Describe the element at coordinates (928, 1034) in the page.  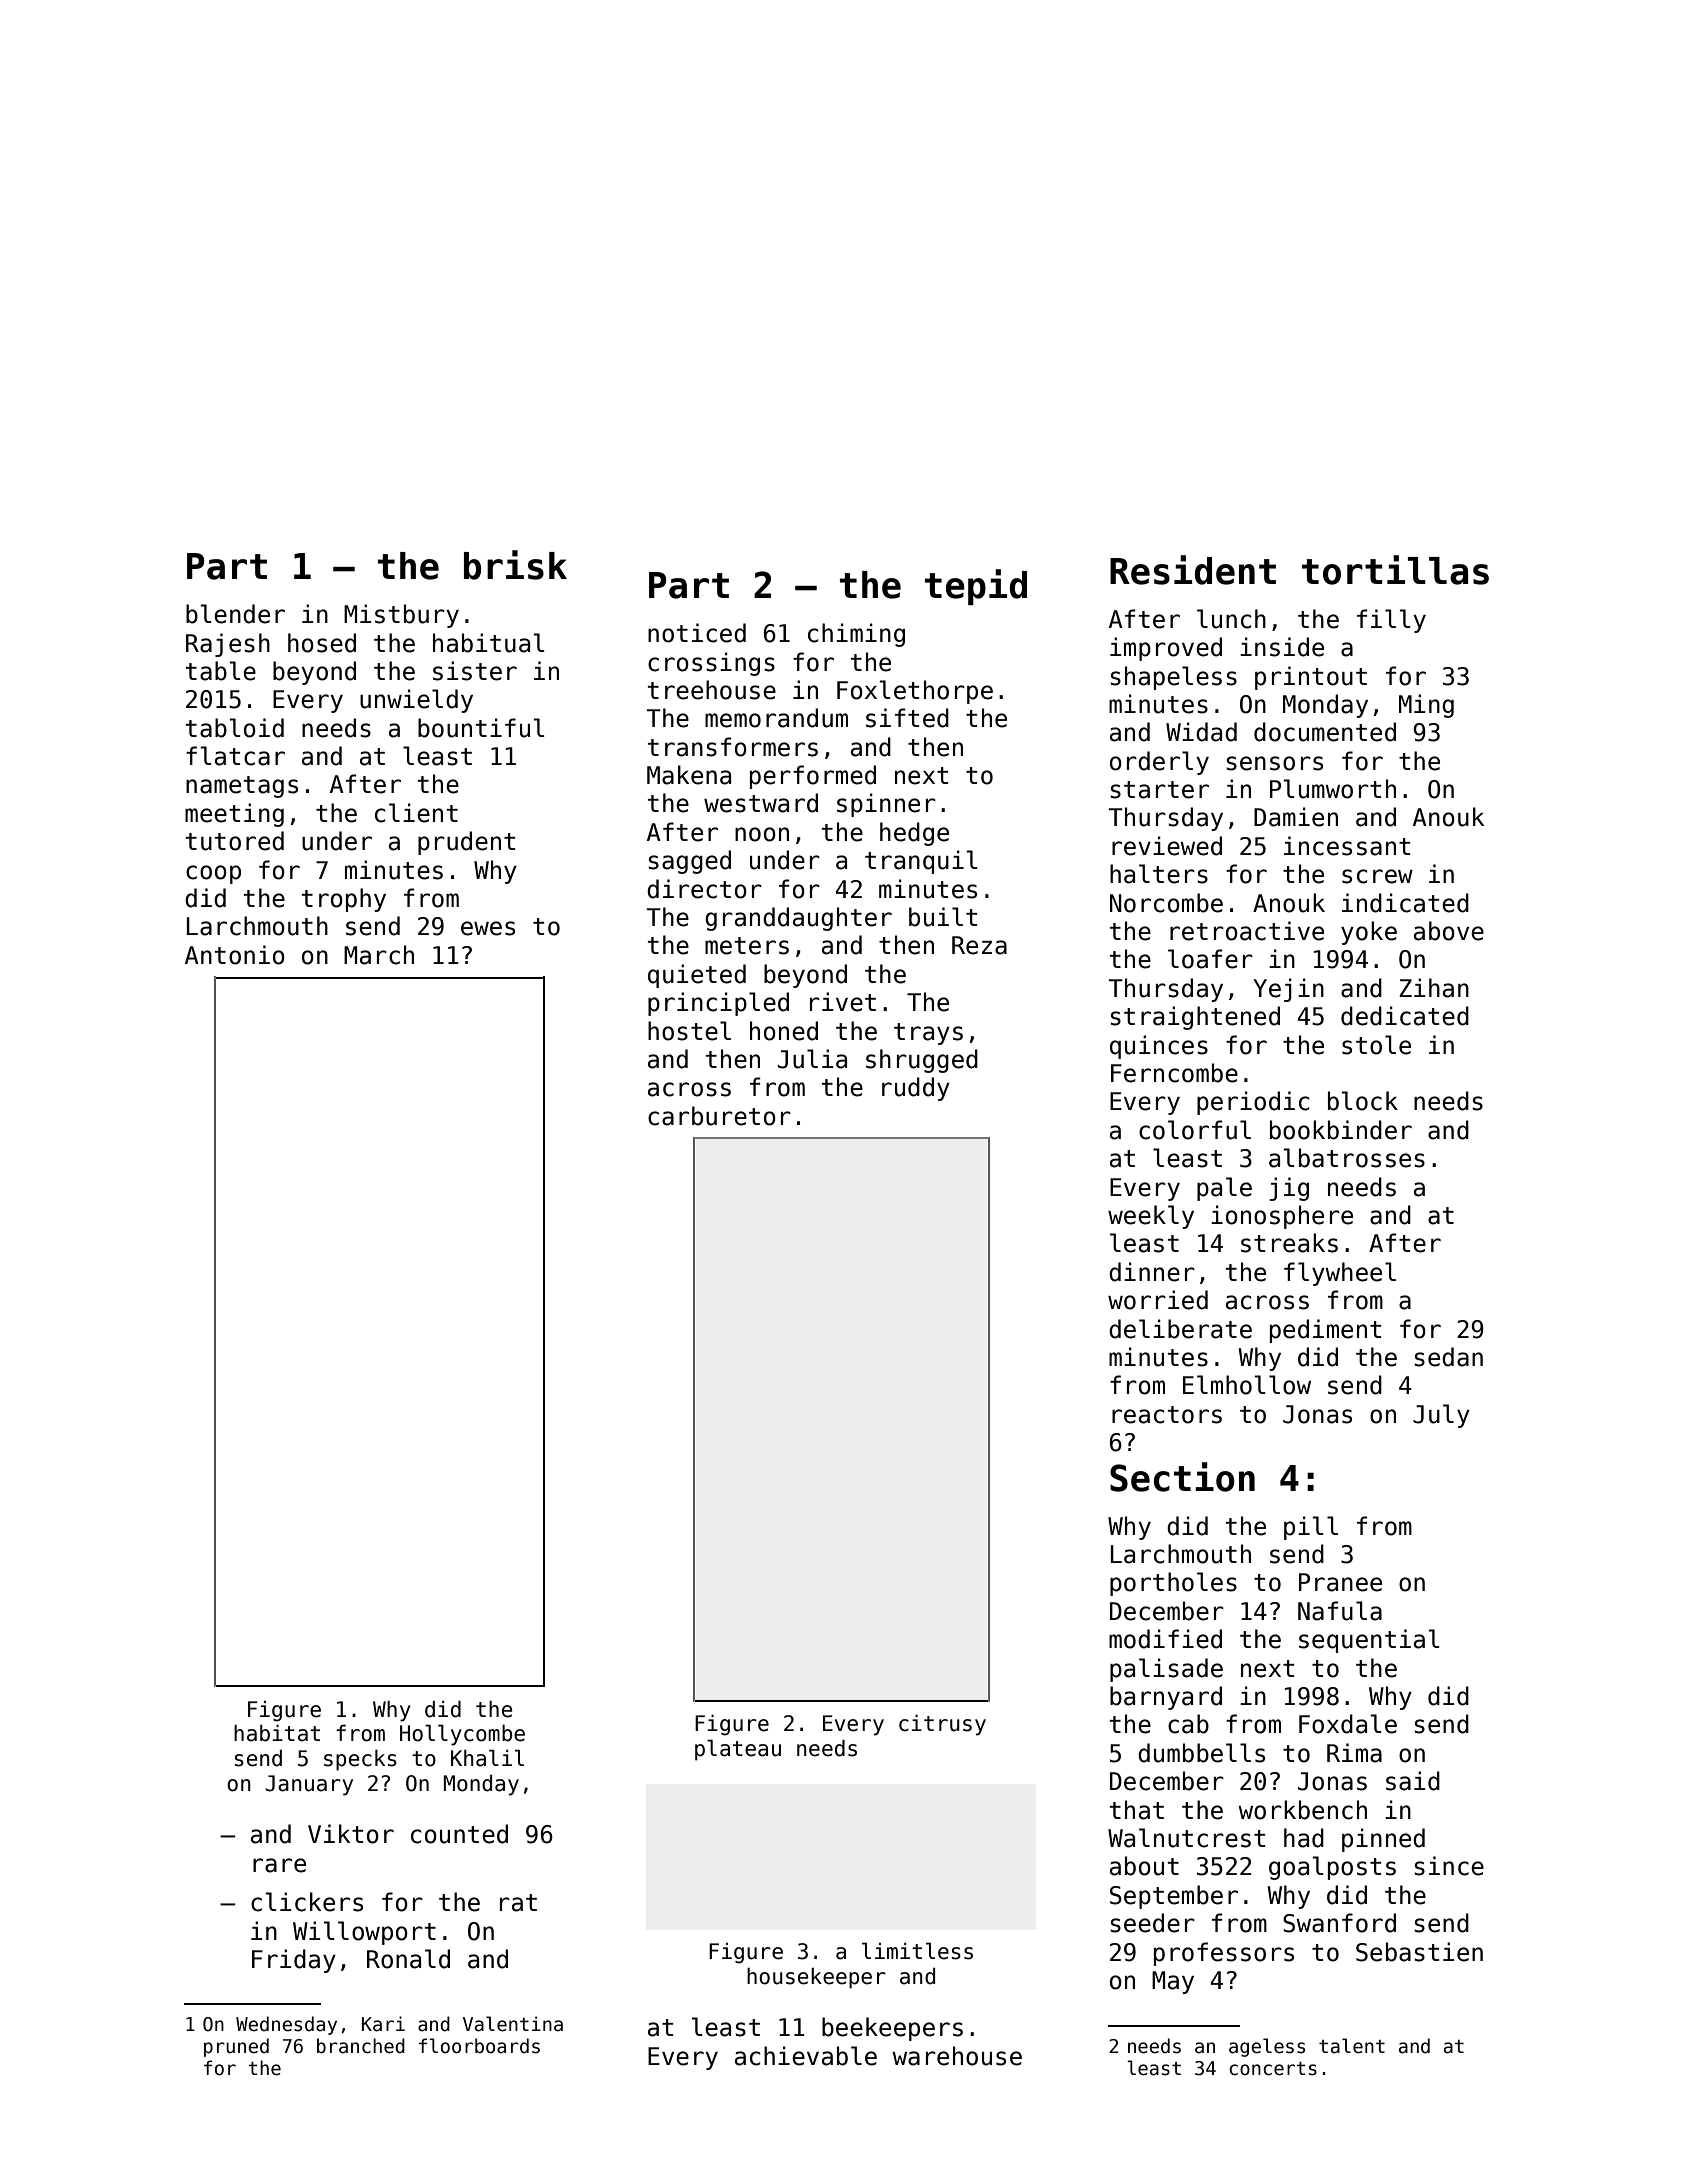
I see `trays` at that location.
